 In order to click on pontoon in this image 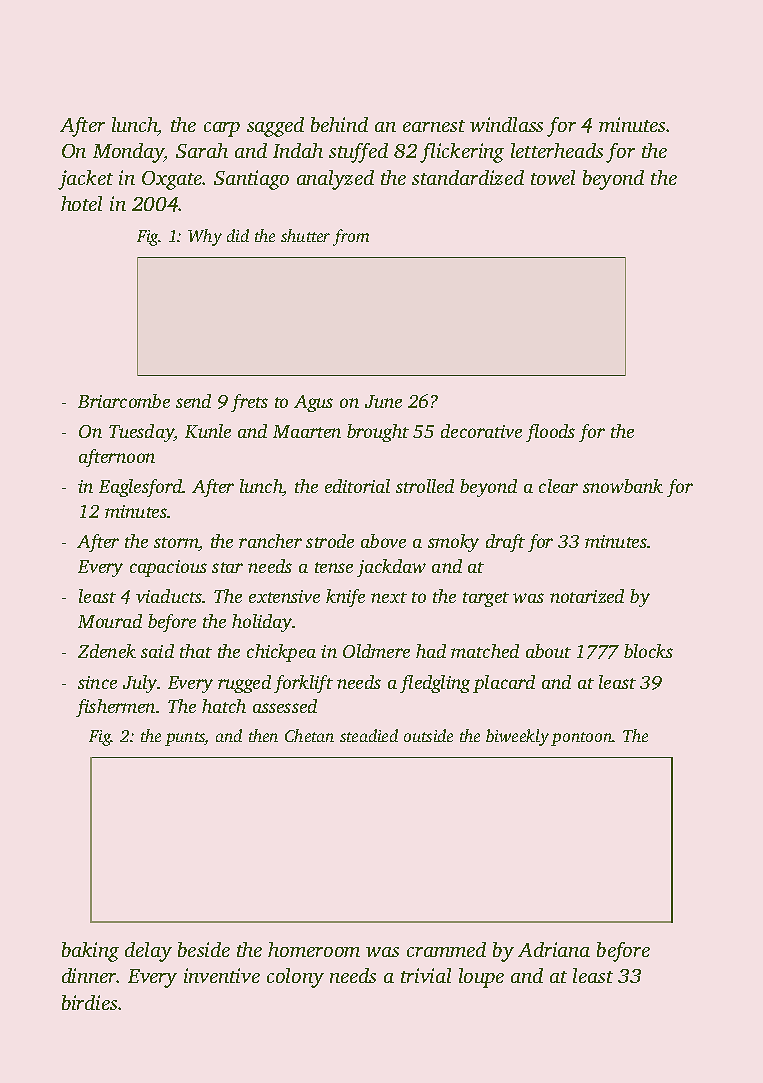, I will do `click(581, 739)`.
